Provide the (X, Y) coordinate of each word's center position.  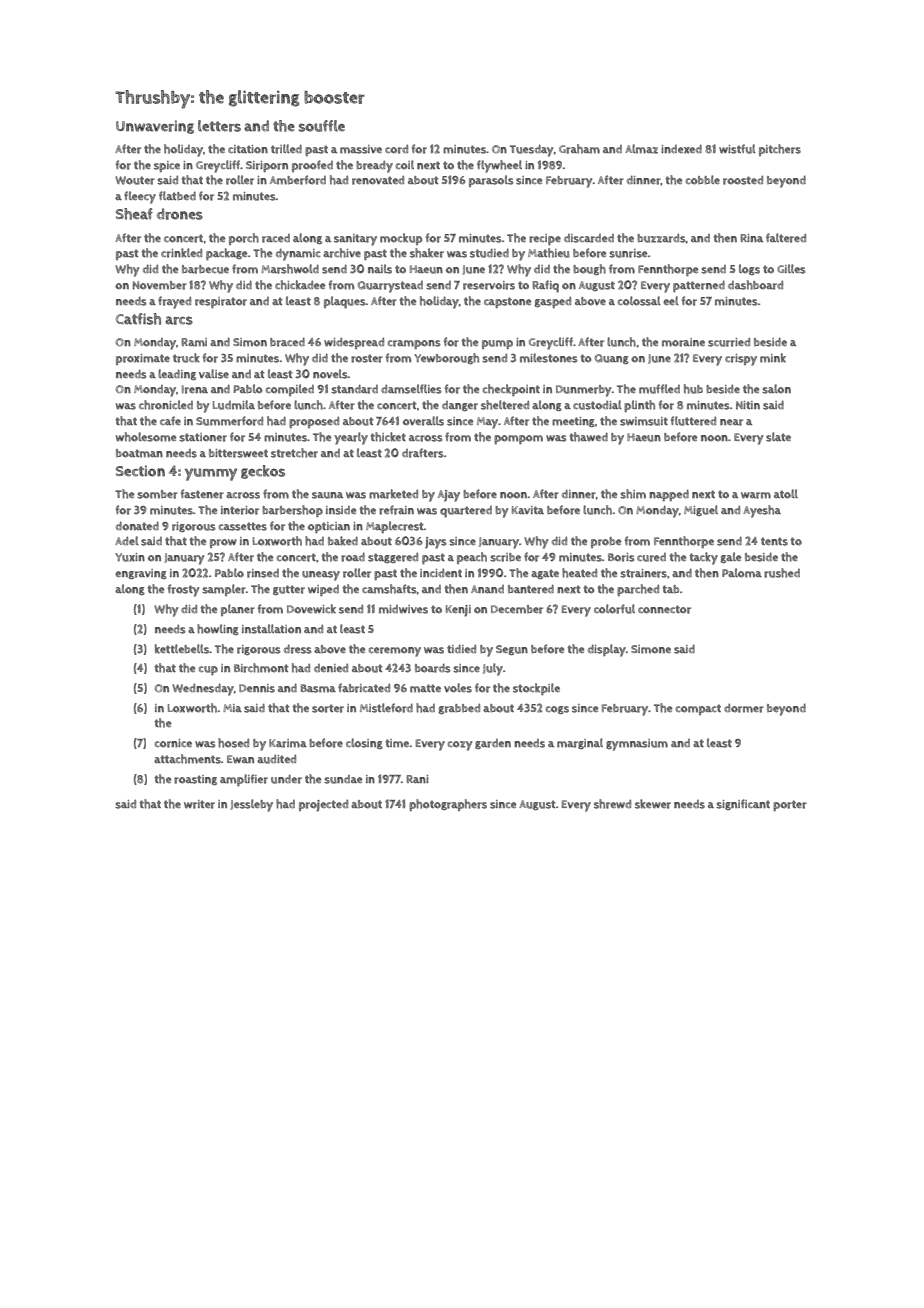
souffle (322, 126)
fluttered (693, 421)
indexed (681, 149)
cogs (557, 710)
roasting (195, 780)
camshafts (389, 589)
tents (774, 541)
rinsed (263, 573)
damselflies (411, 389)
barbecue (205, 269)
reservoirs (489, 285)
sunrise (628, 253)
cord (396, 149)
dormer (744, 708)
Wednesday (203, 689)
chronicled (166, 405)
